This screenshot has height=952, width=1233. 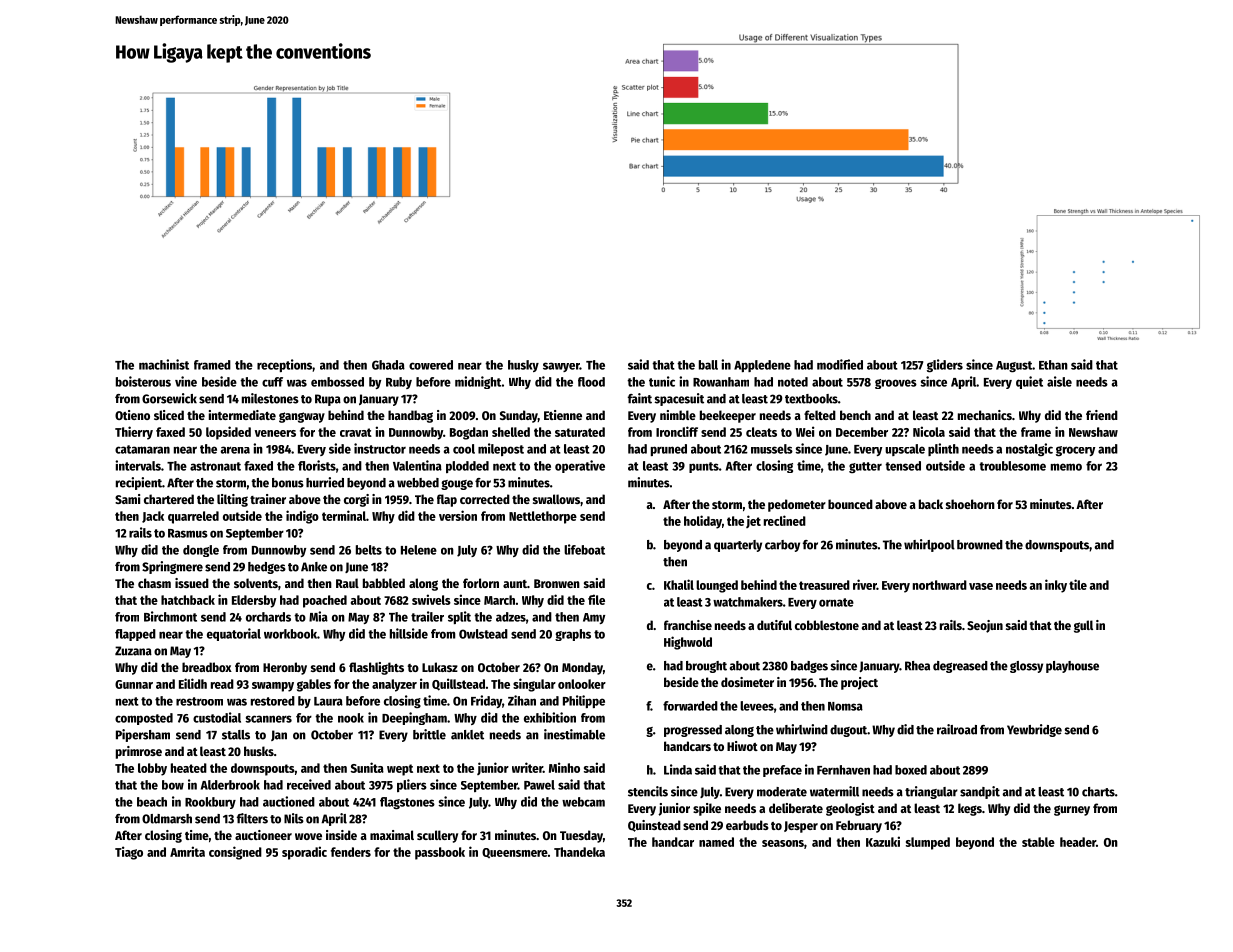 What do you see at coordinates (716, 842) in the screenshot?
I see `named` at bounding box center [716, 842].
